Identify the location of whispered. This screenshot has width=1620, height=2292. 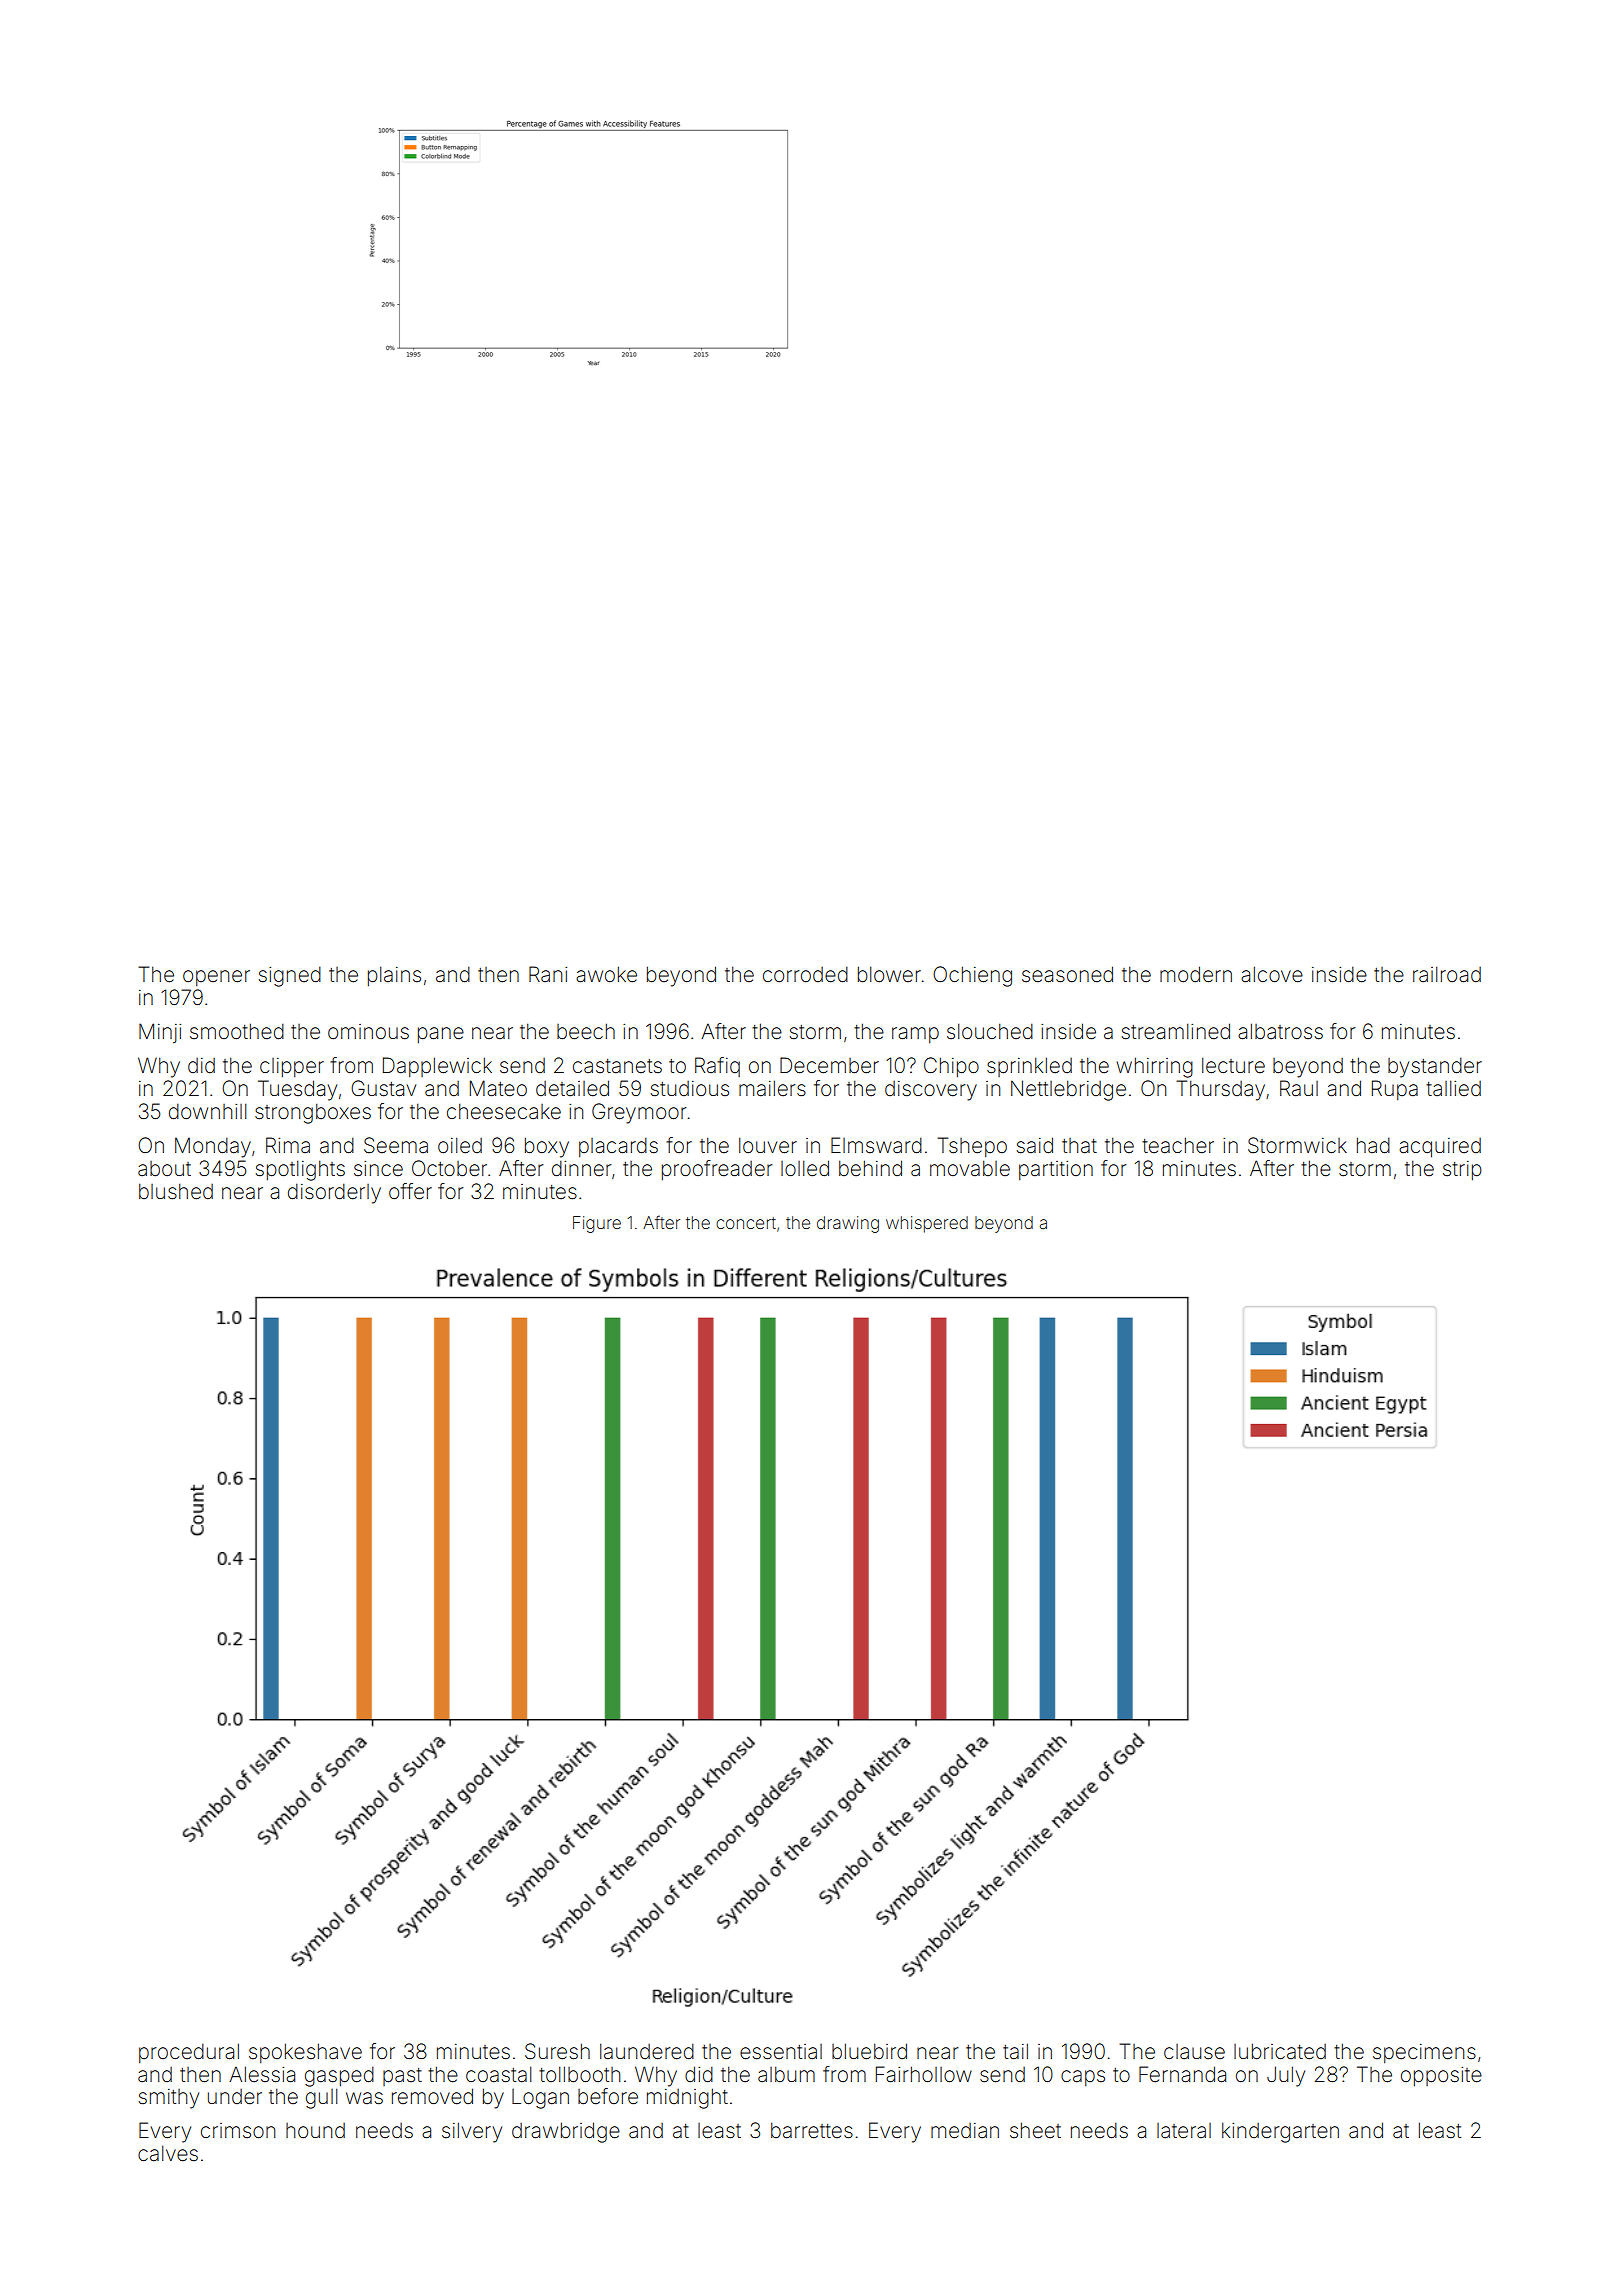
(927, 1224).
